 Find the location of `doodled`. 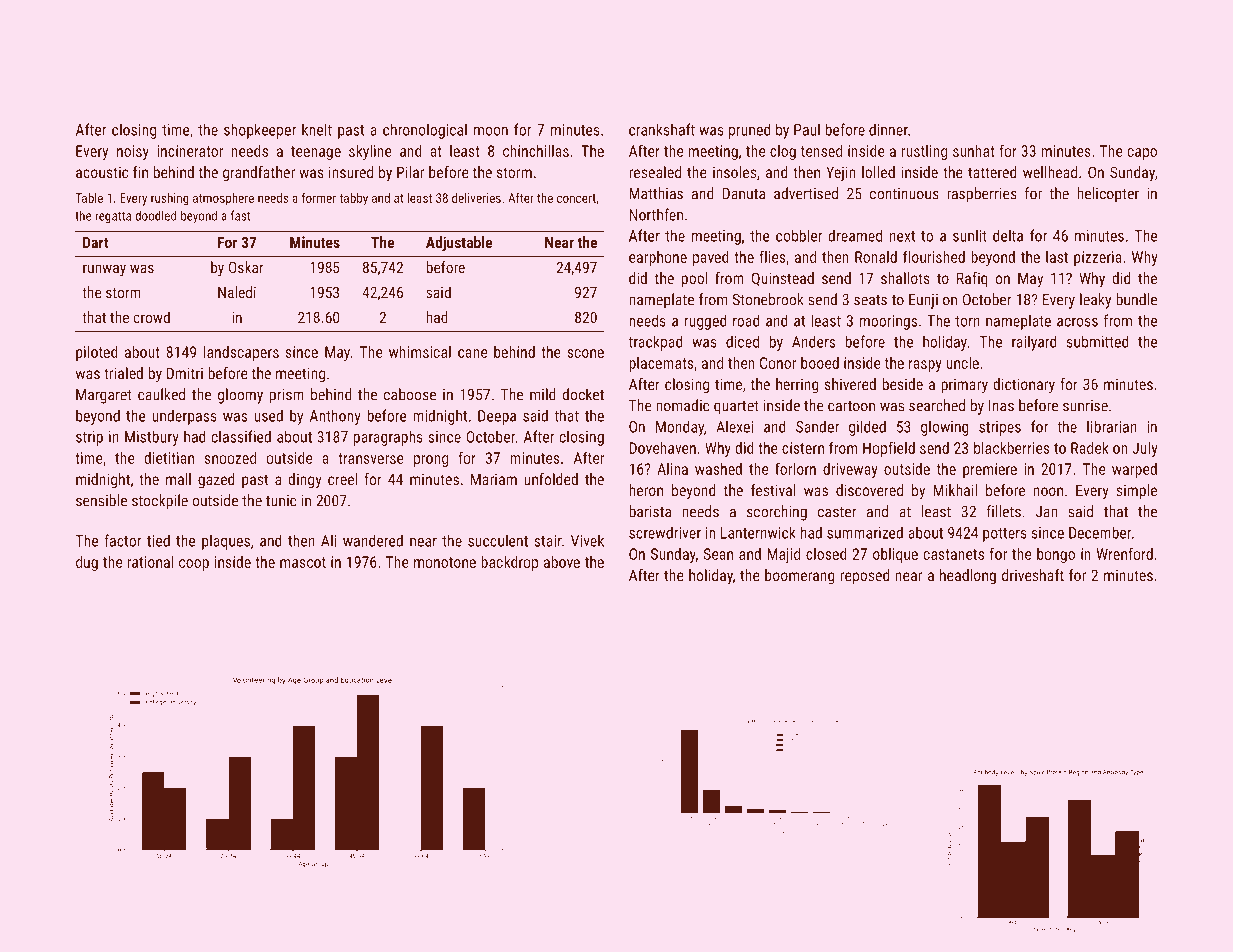

doodled is located at coordinates (155, 215).
